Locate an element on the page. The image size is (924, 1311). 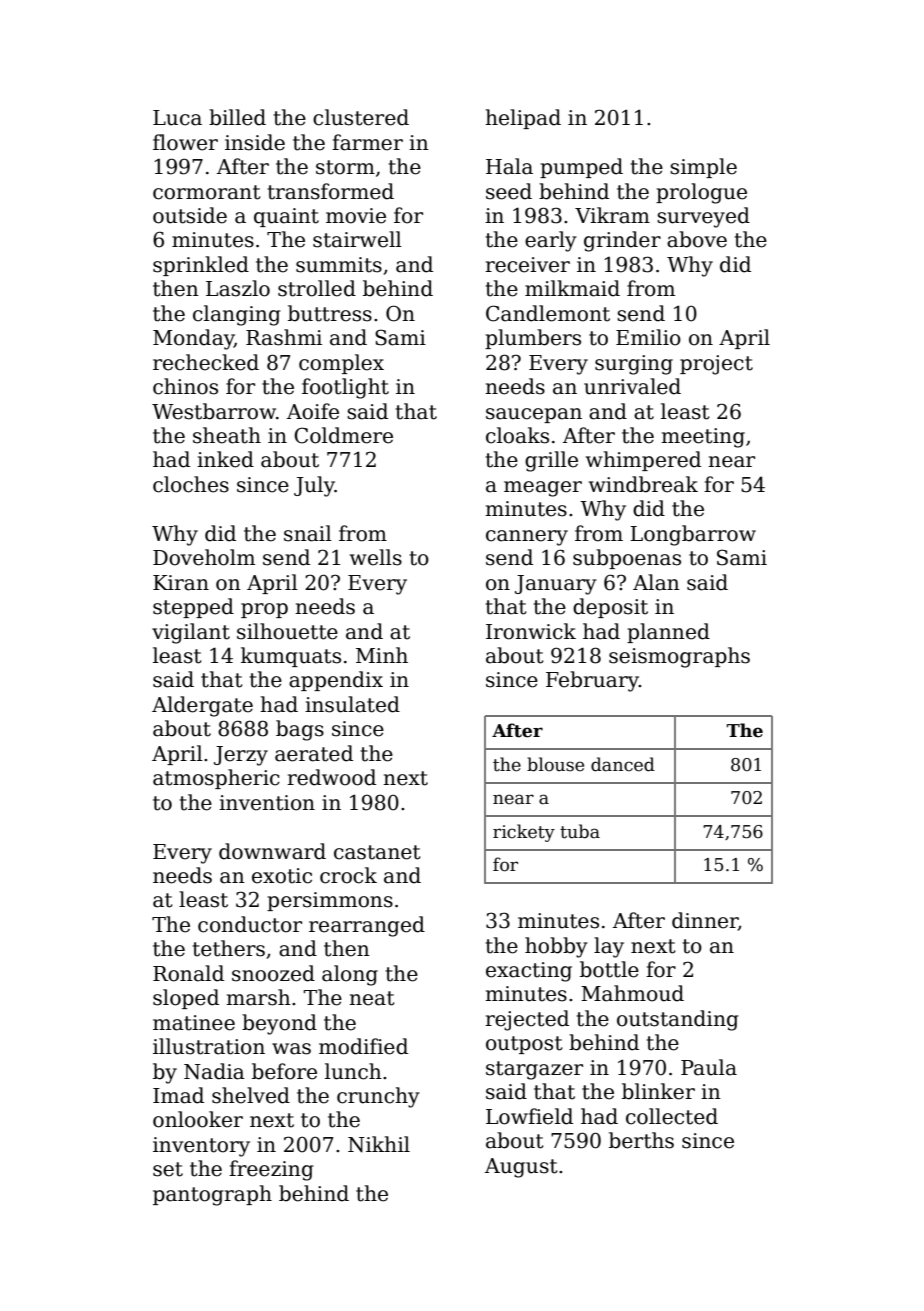
buttress is located at coordinates (330, 313).
